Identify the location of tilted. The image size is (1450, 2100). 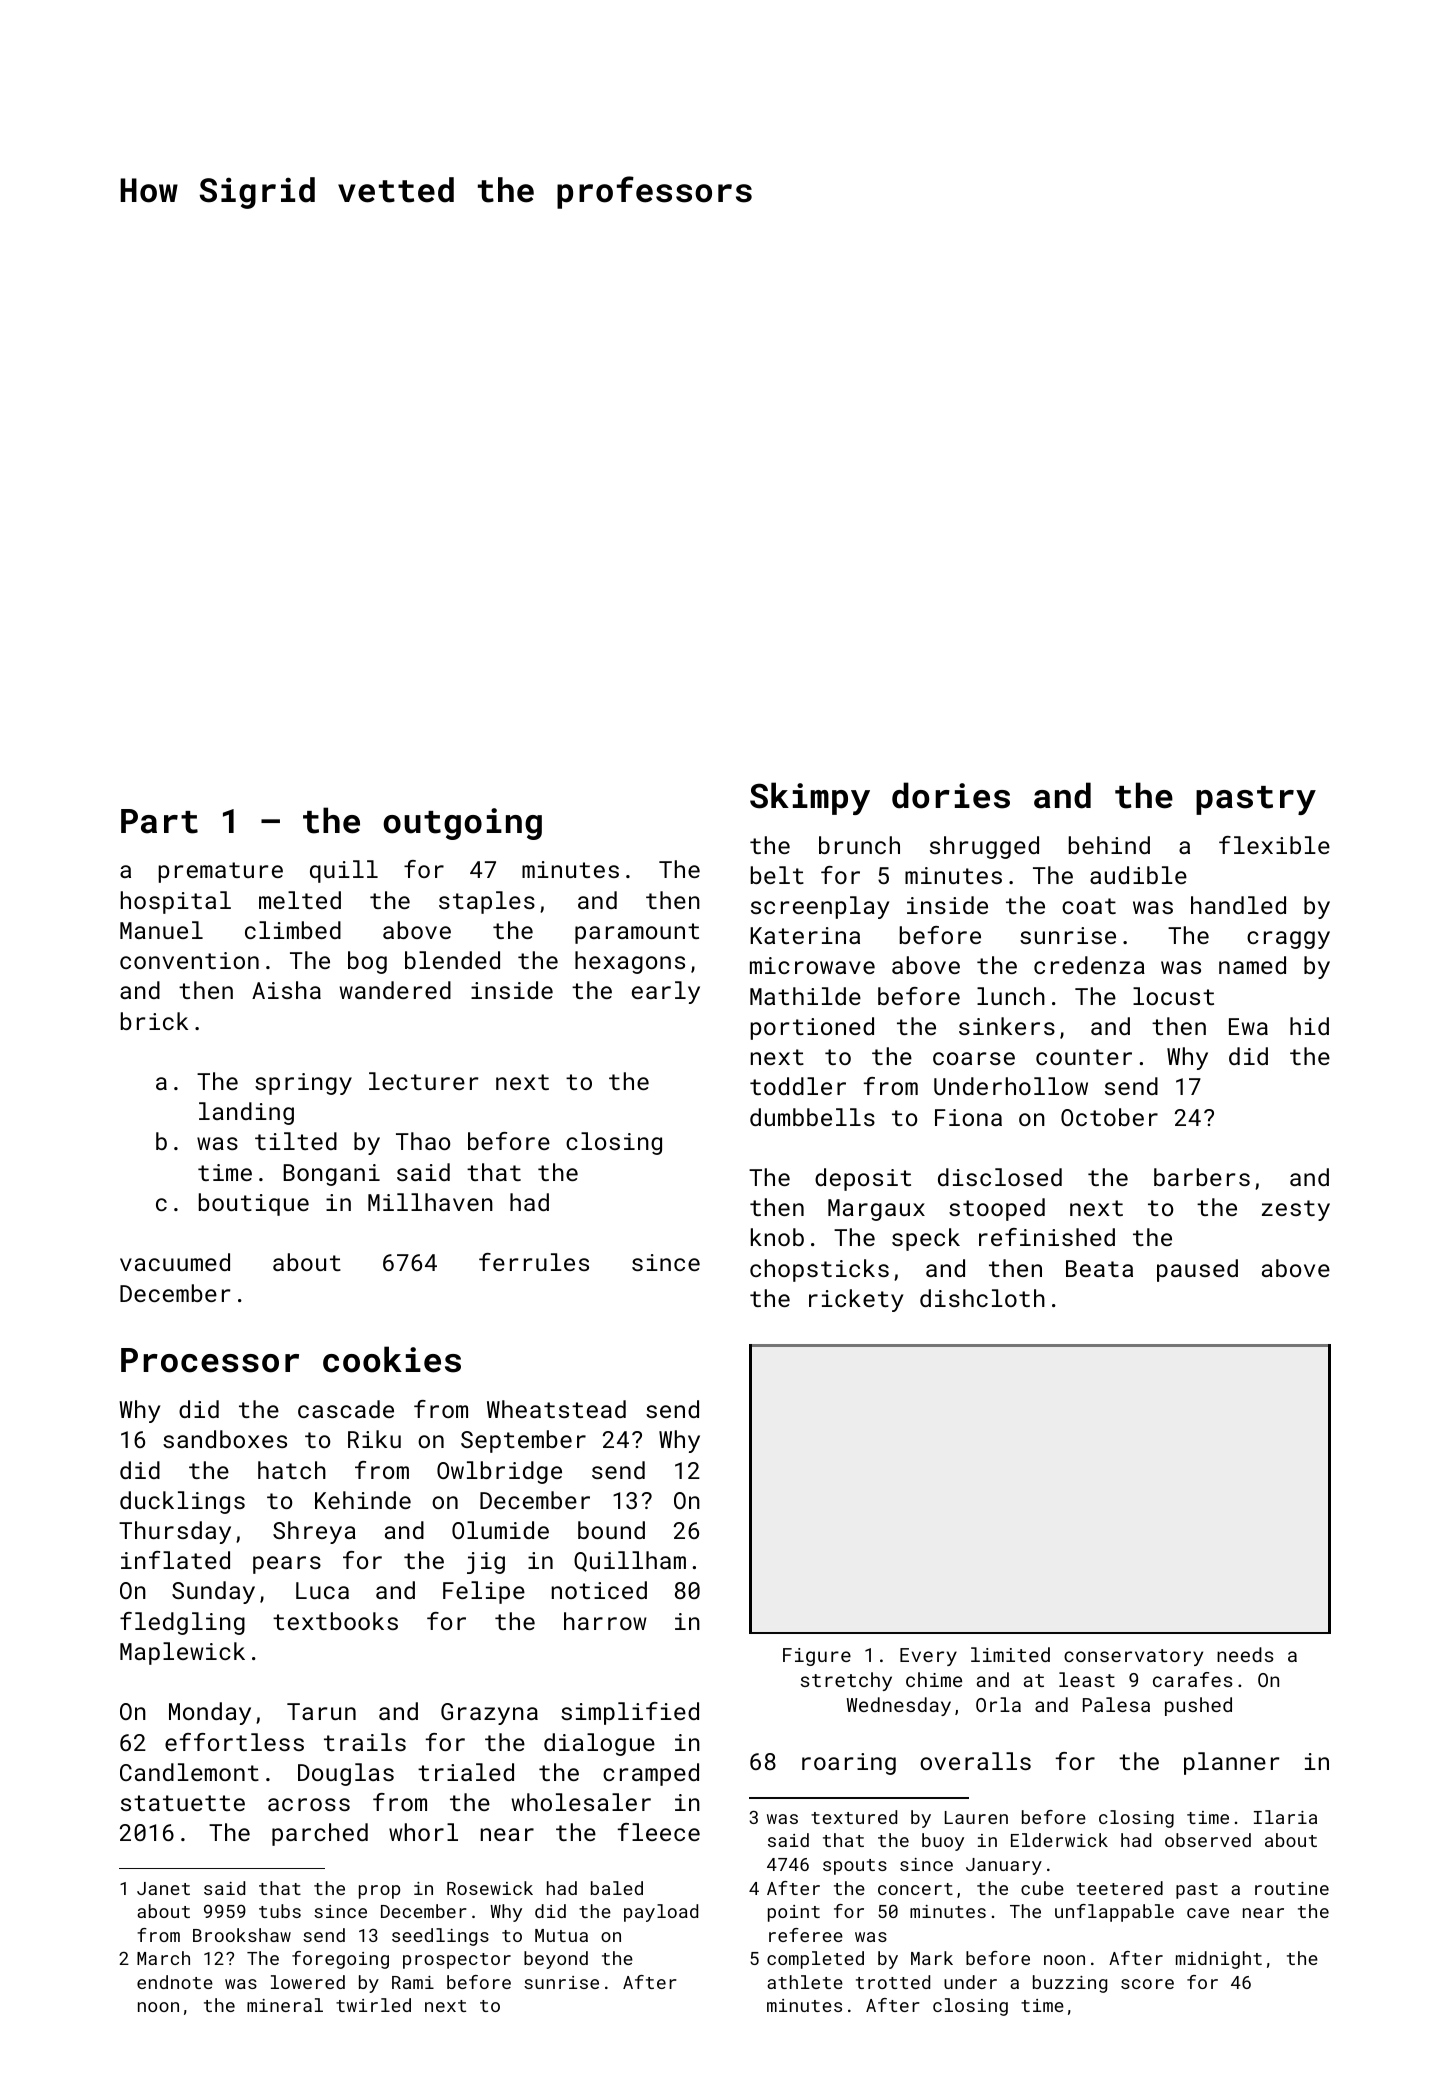
(296, 1141).
